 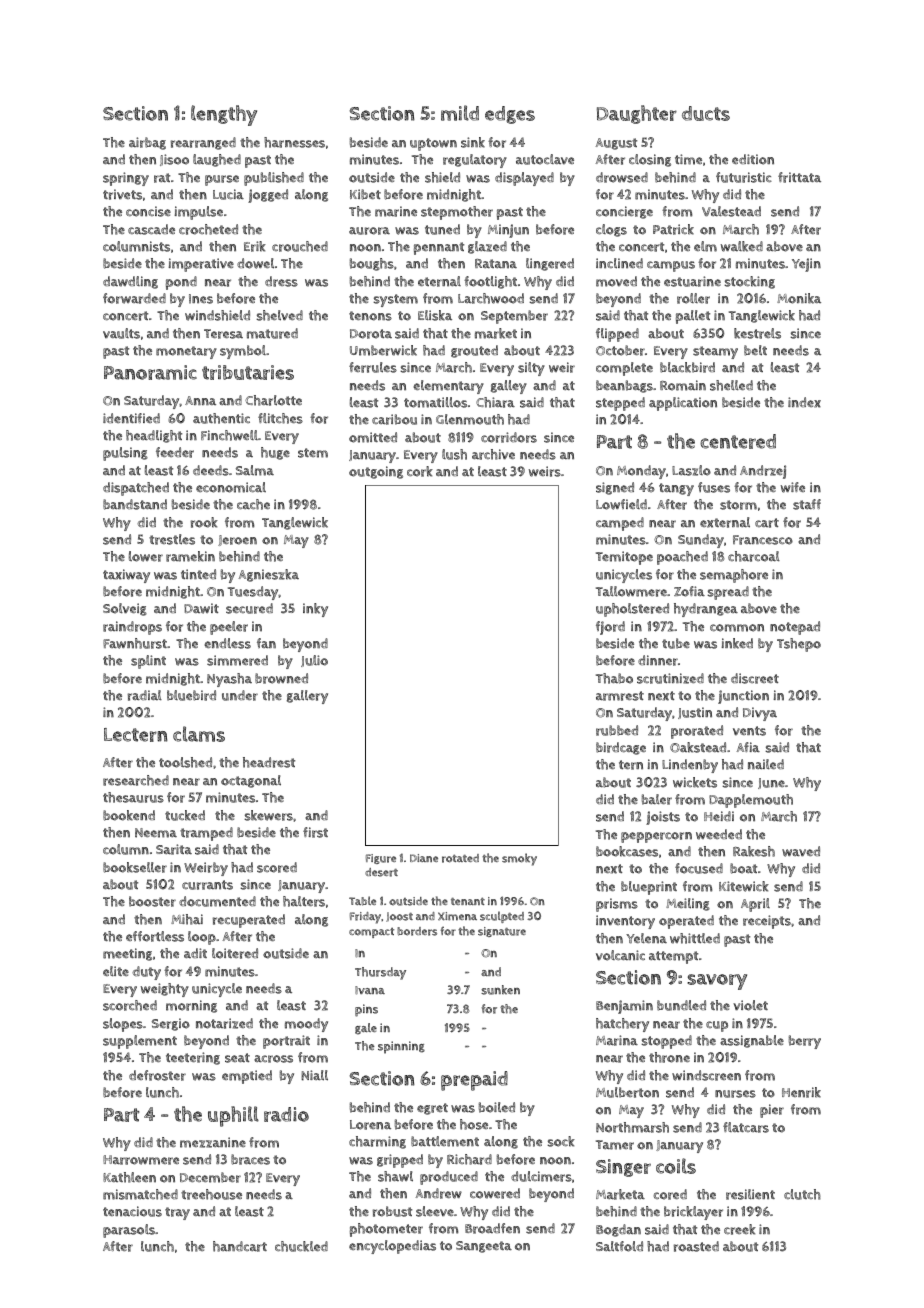 I want to click on inky, so click(x=315, y=610).
